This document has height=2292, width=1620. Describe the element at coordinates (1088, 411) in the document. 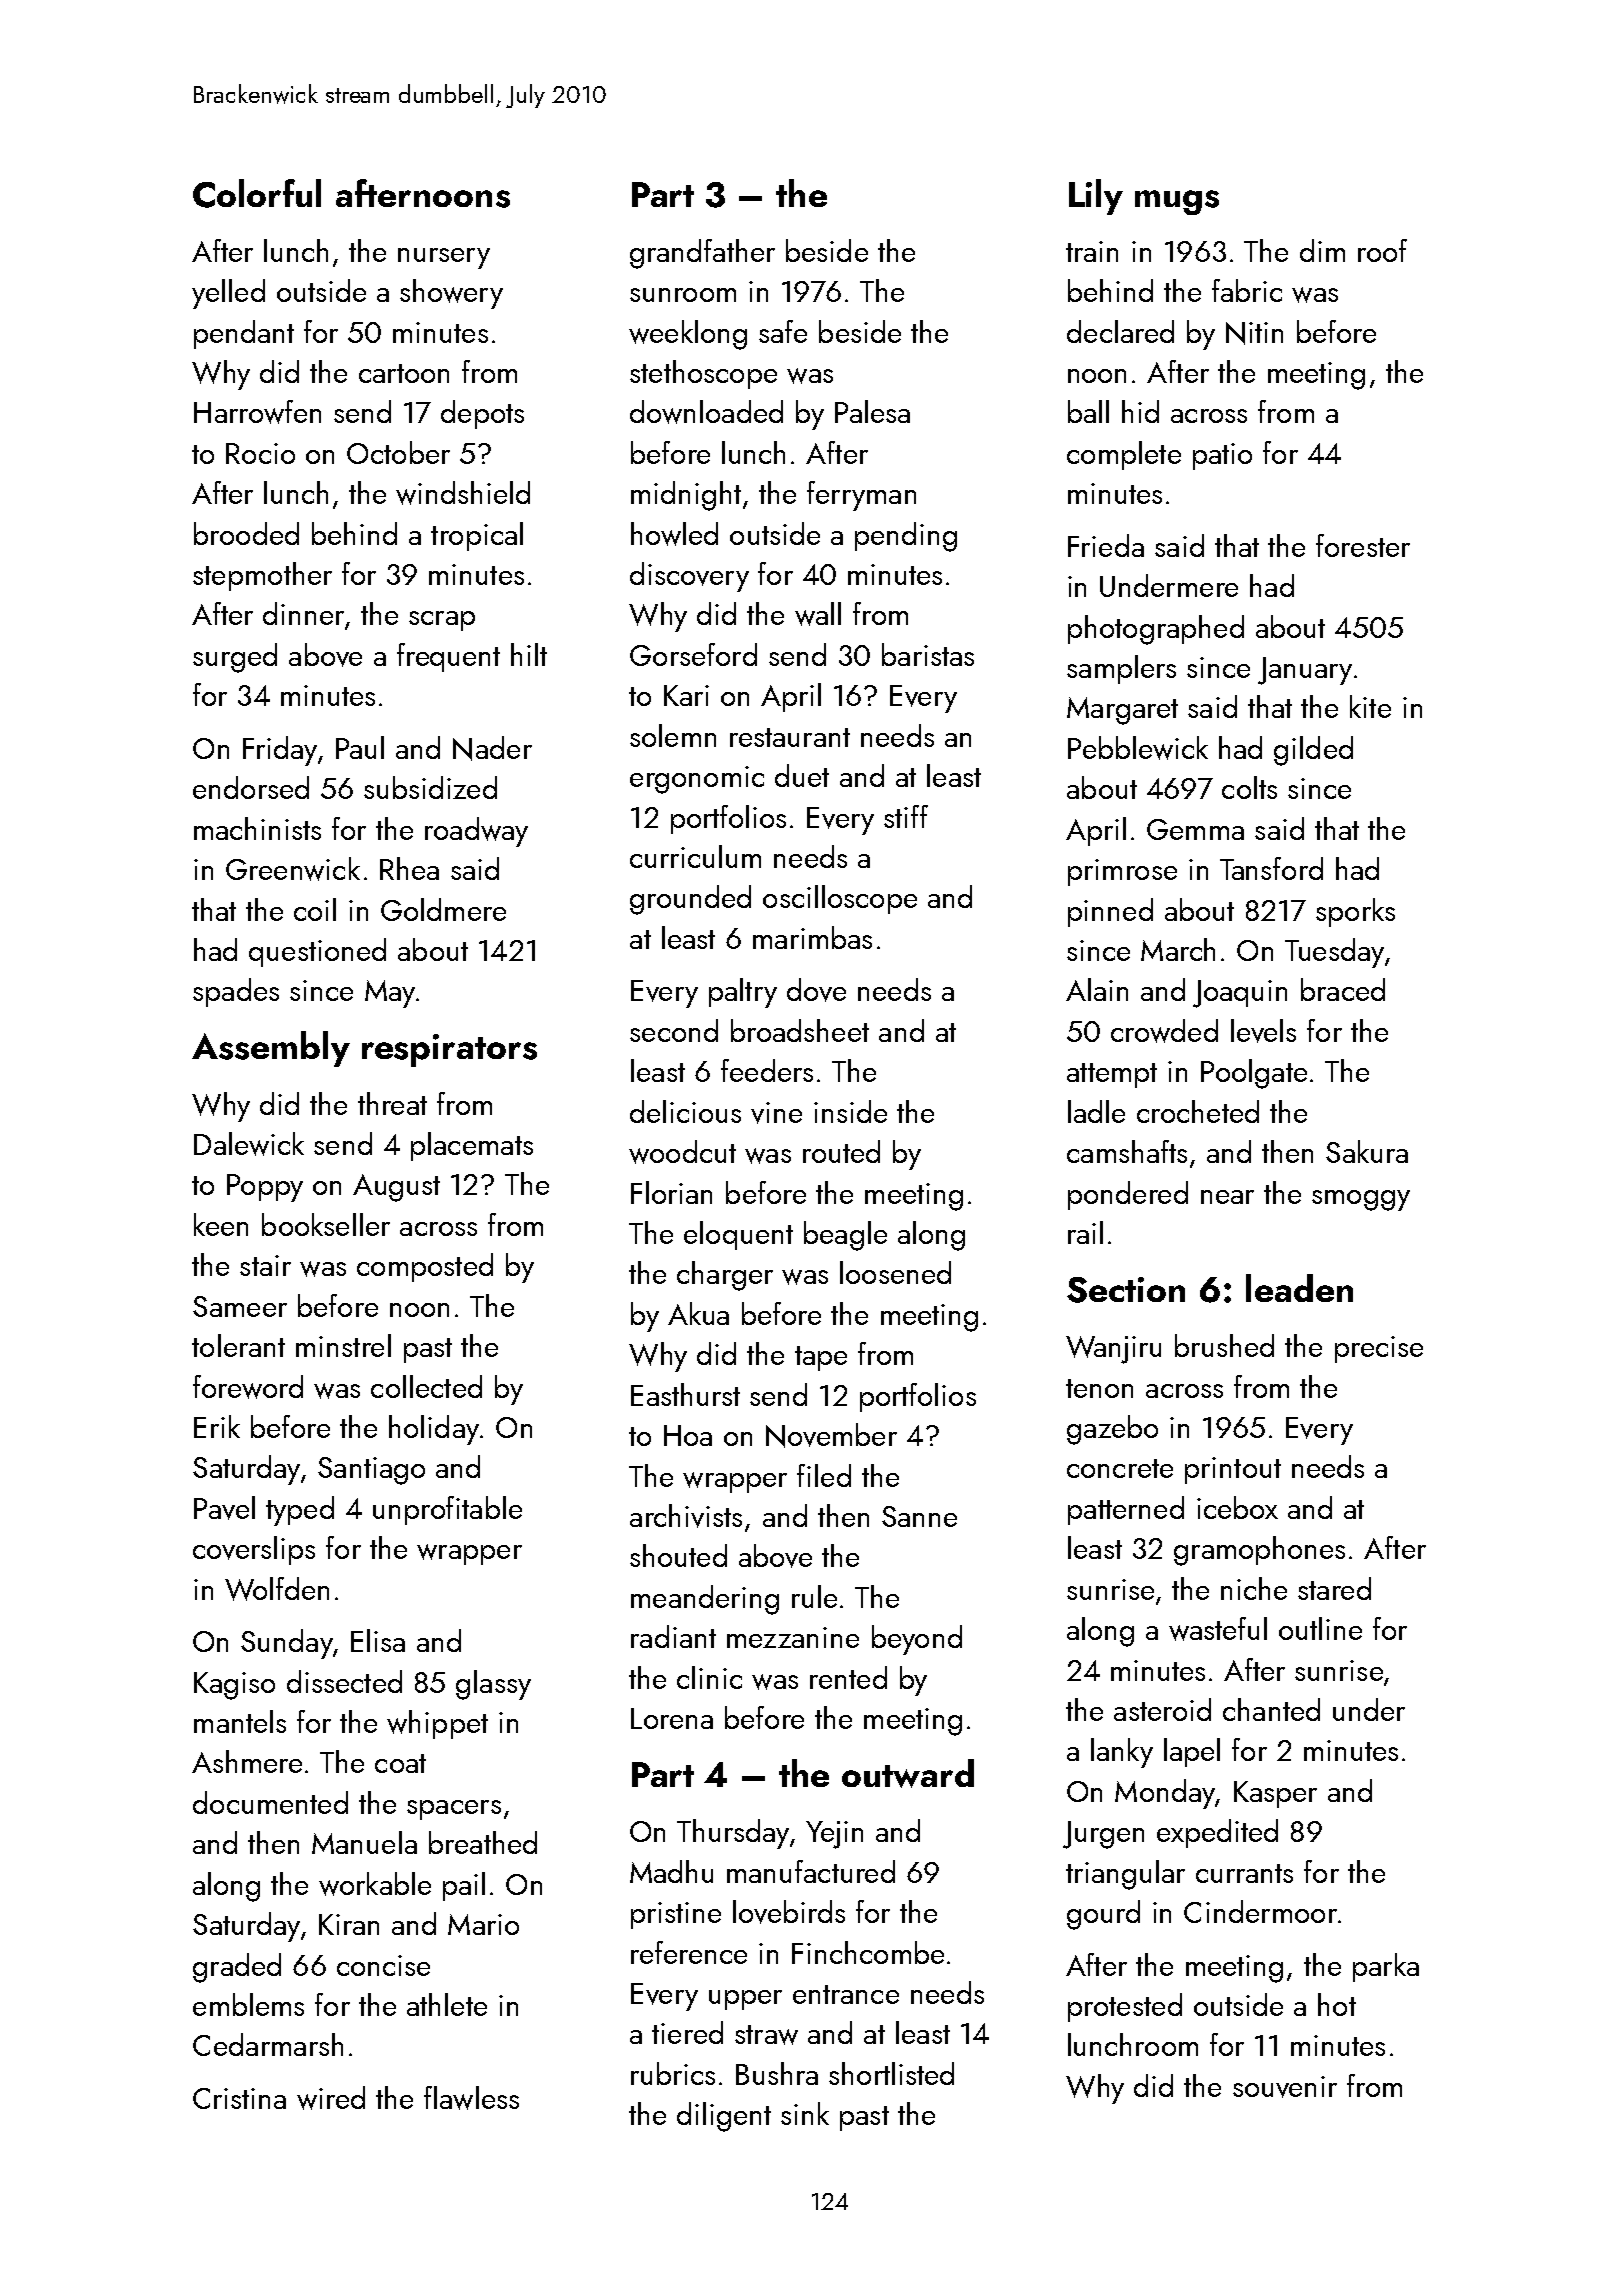

I see `ball` at that location.
